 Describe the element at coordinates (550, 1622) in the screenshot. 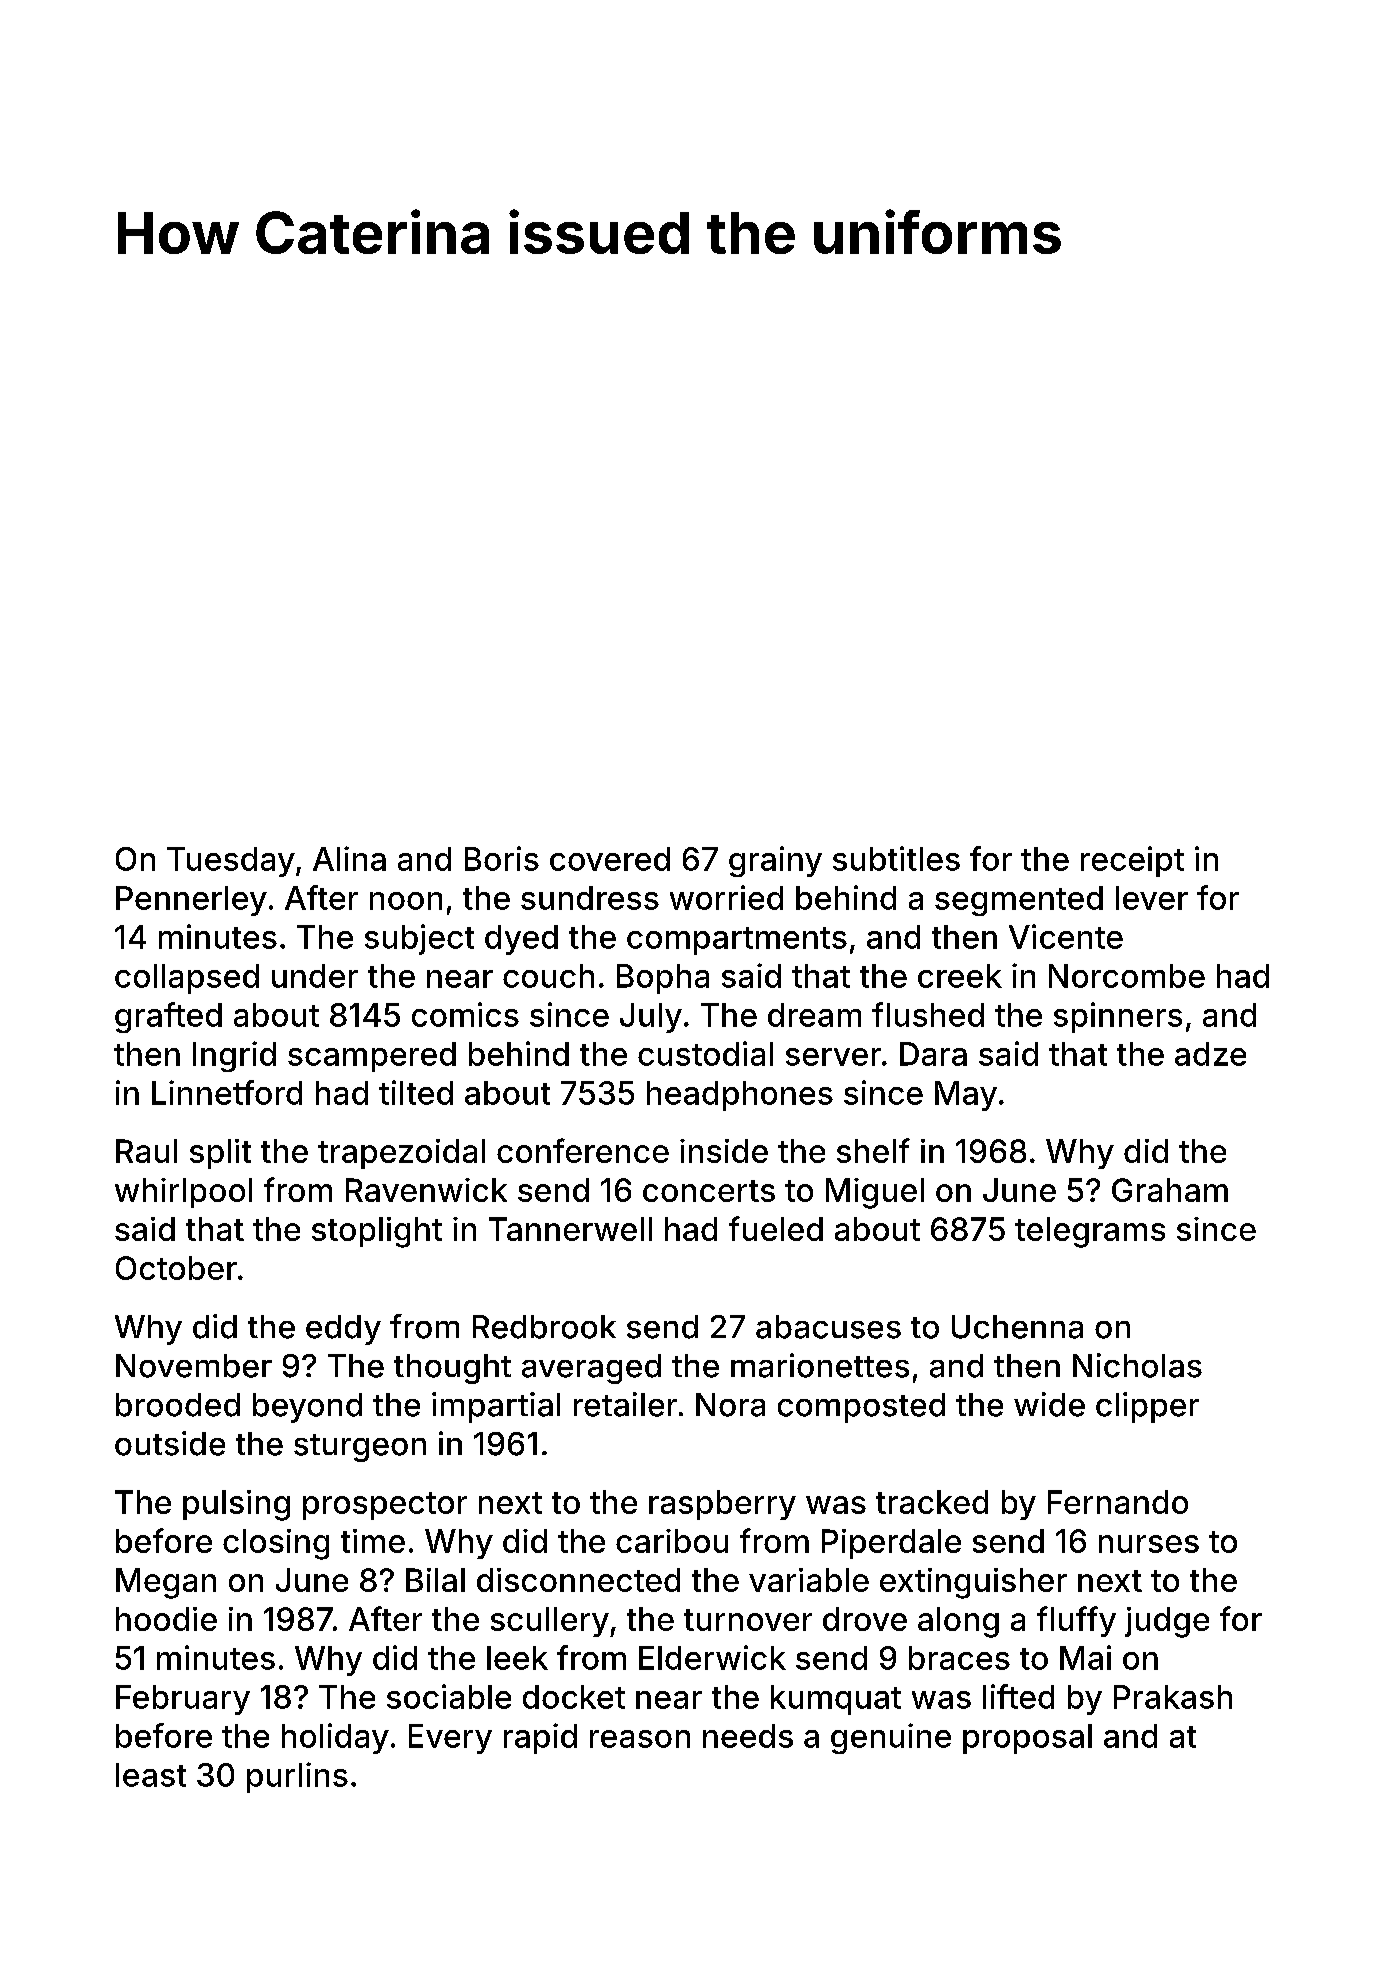

I see `scullery` at that location.
